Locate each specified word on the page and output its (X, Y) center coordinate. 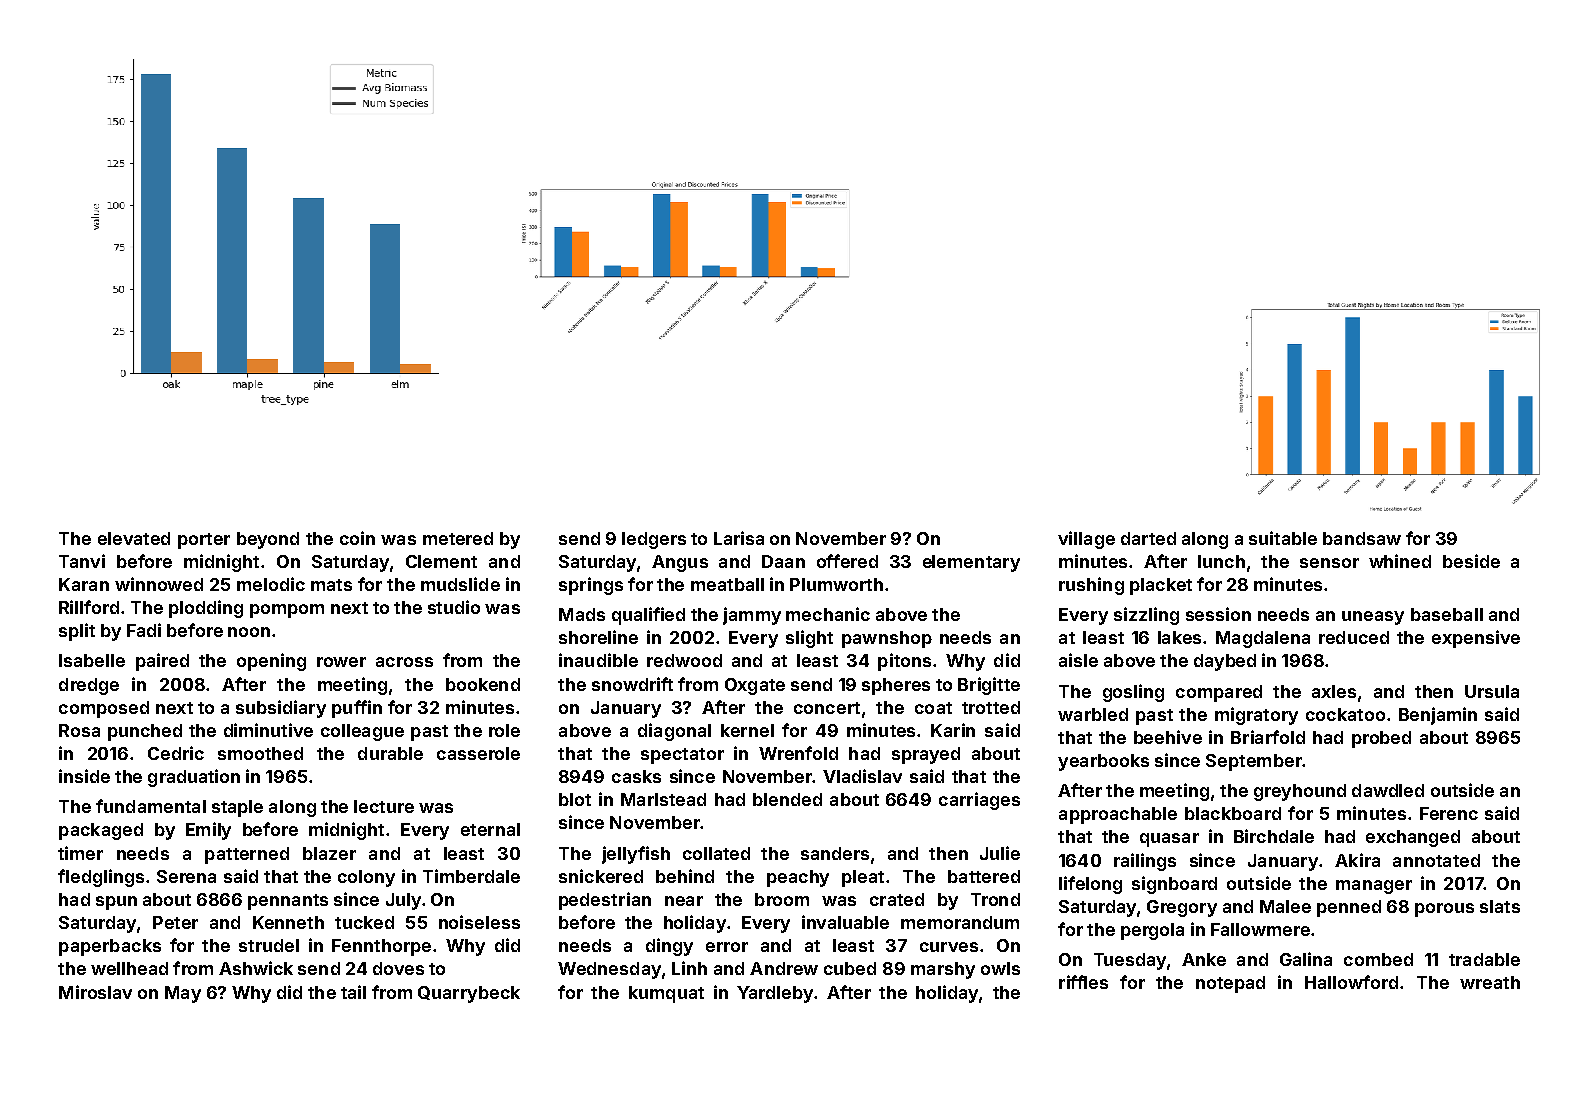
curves (949, 947)
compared (1219, 693)
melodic (271, 584)
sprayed (926, 755)
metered (458, 538)
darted (1148, 538)
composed (104, 709)
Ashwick (256, 968)
